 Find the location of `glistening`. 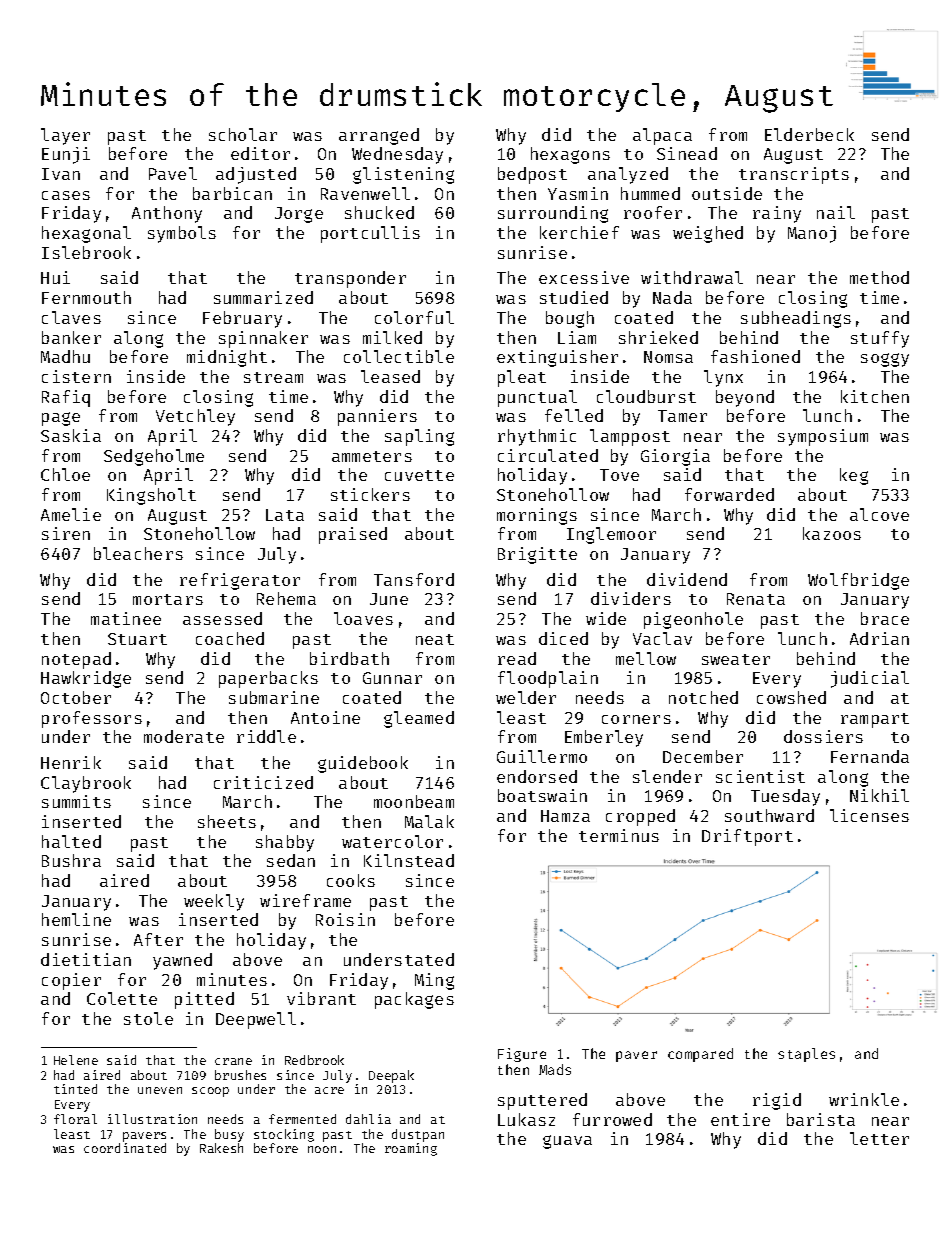

glistening is located at coordinates (403, 175).
